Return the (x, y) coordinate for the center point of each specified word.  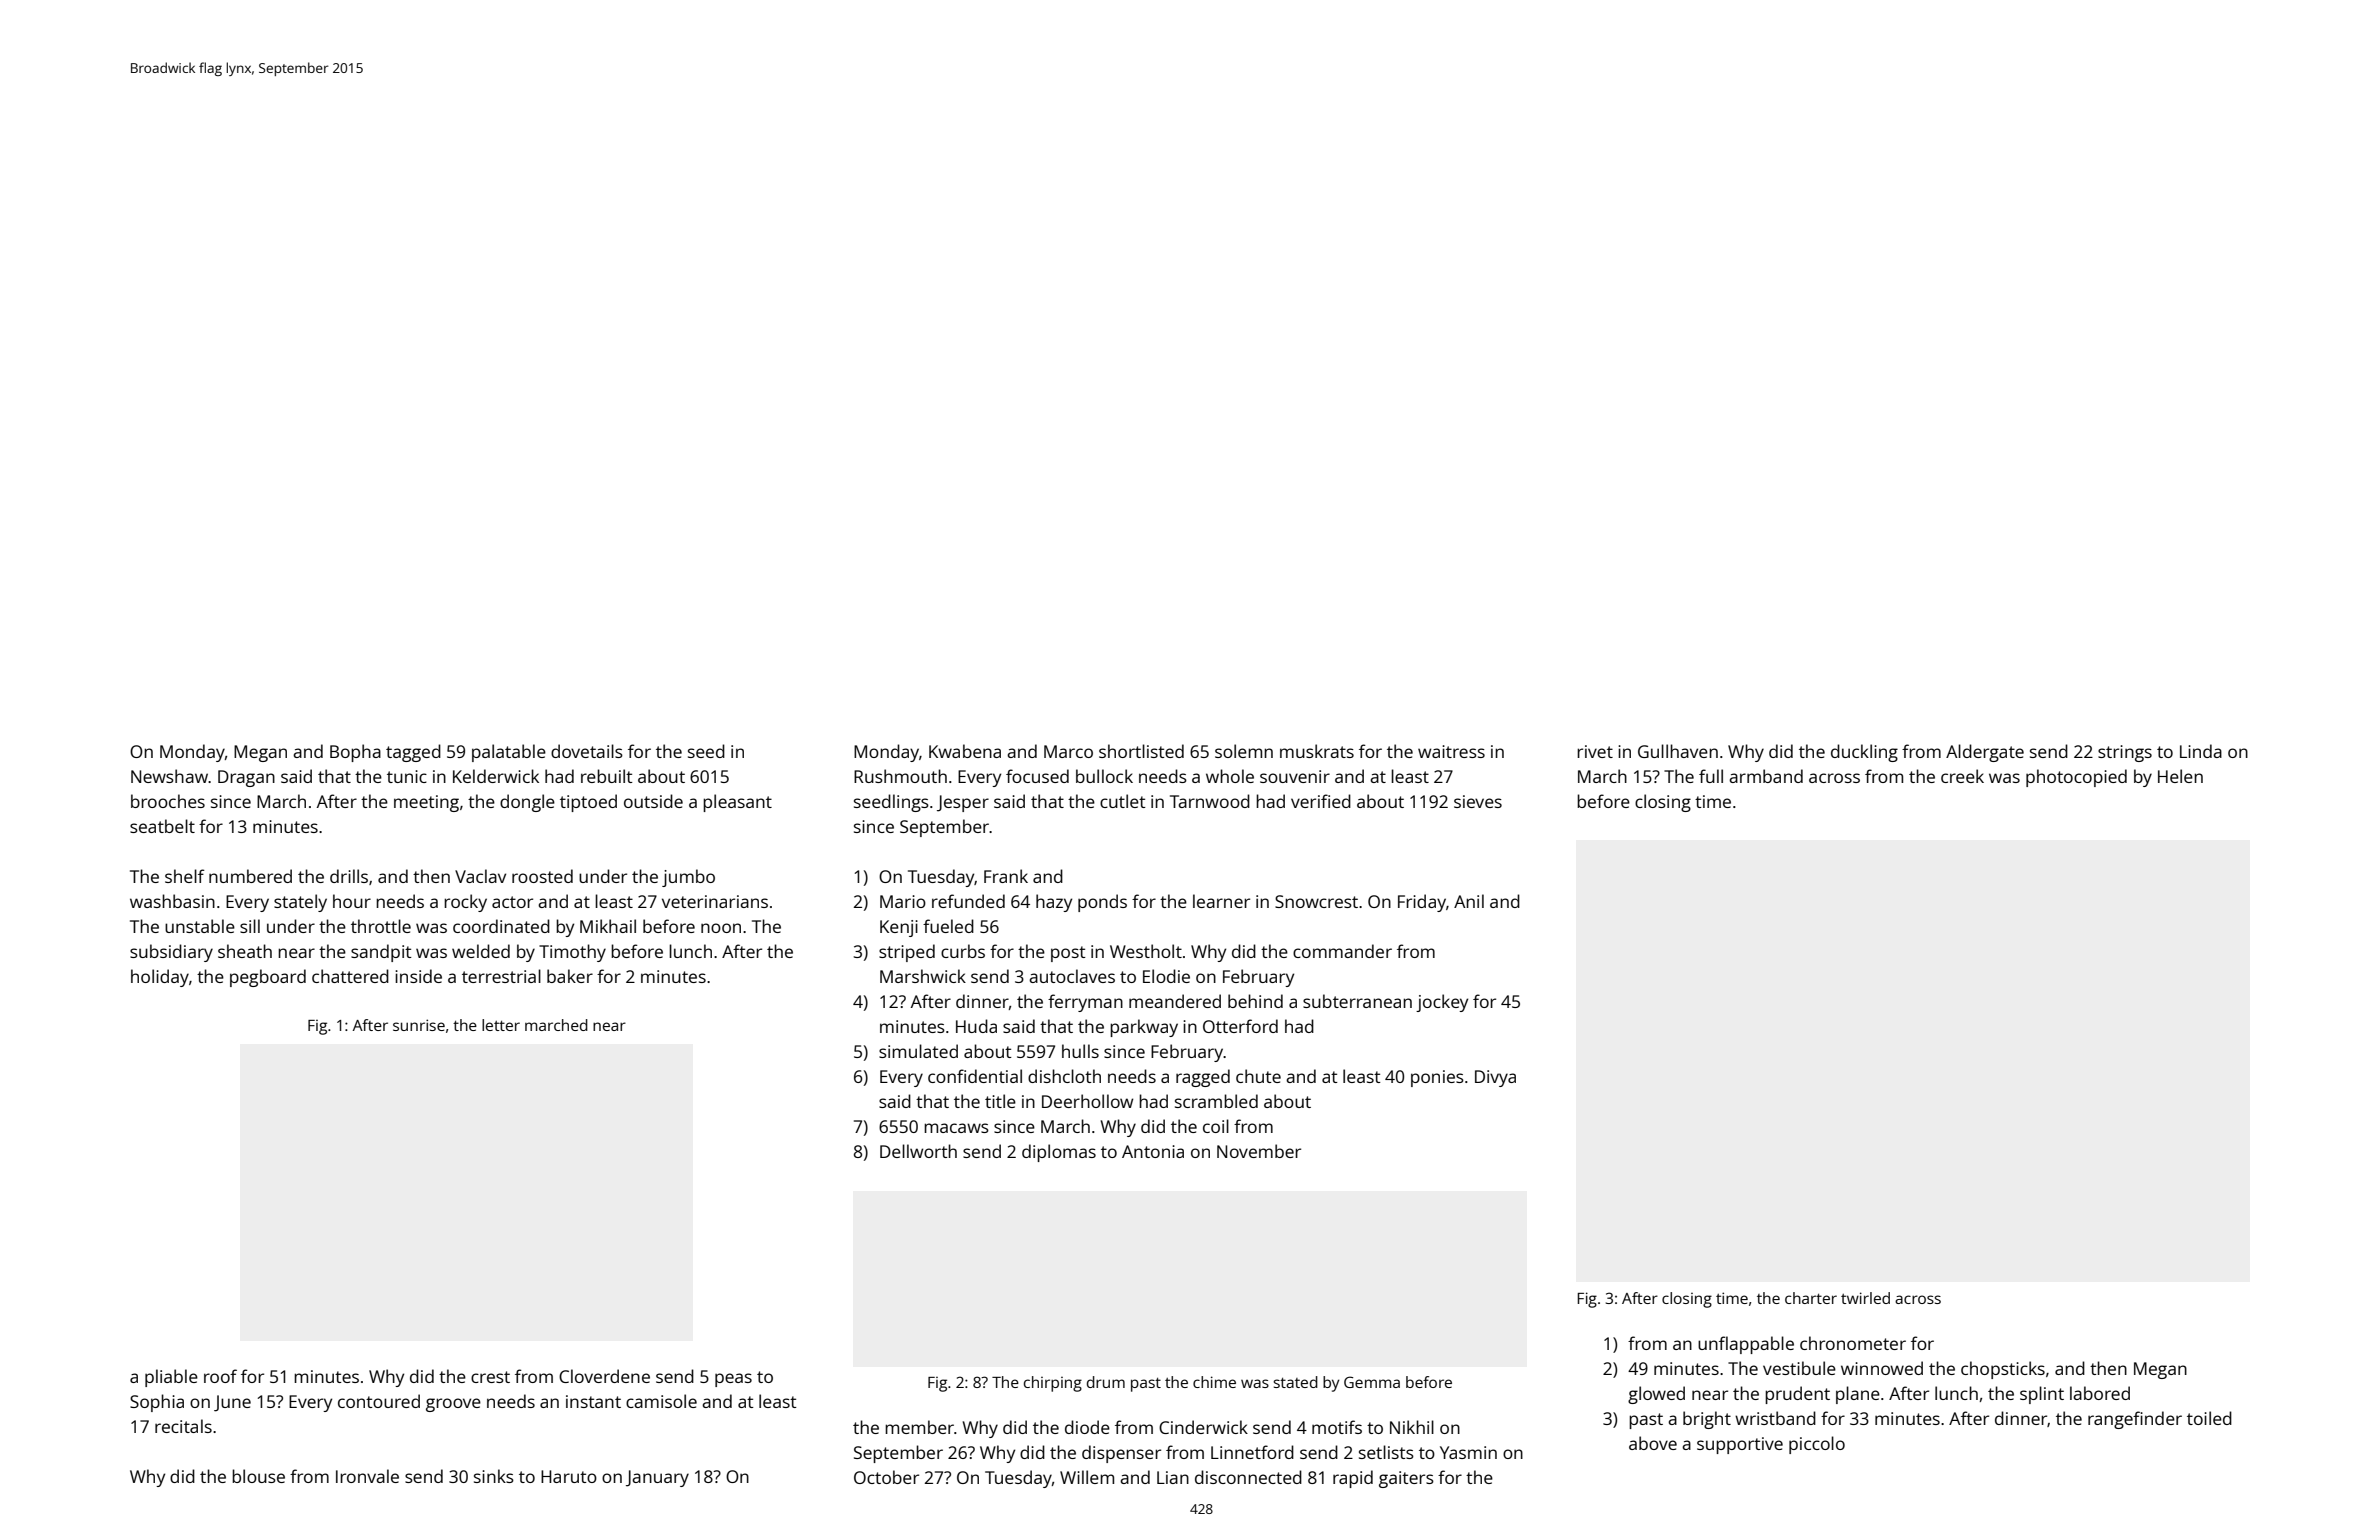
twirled (1865, 1298)
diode (1087, 1427)
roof (220, 1376)
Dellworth (918, 1151)
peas (733, 1380)
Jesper (963, 803)
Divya (1495, 1078)
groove (453, 1405)
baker (570, 976)
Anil (1469, 901)
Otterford (1240, 1026)
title (1000, 1101)
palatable (509, 753)
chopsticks (2003, 1370)
